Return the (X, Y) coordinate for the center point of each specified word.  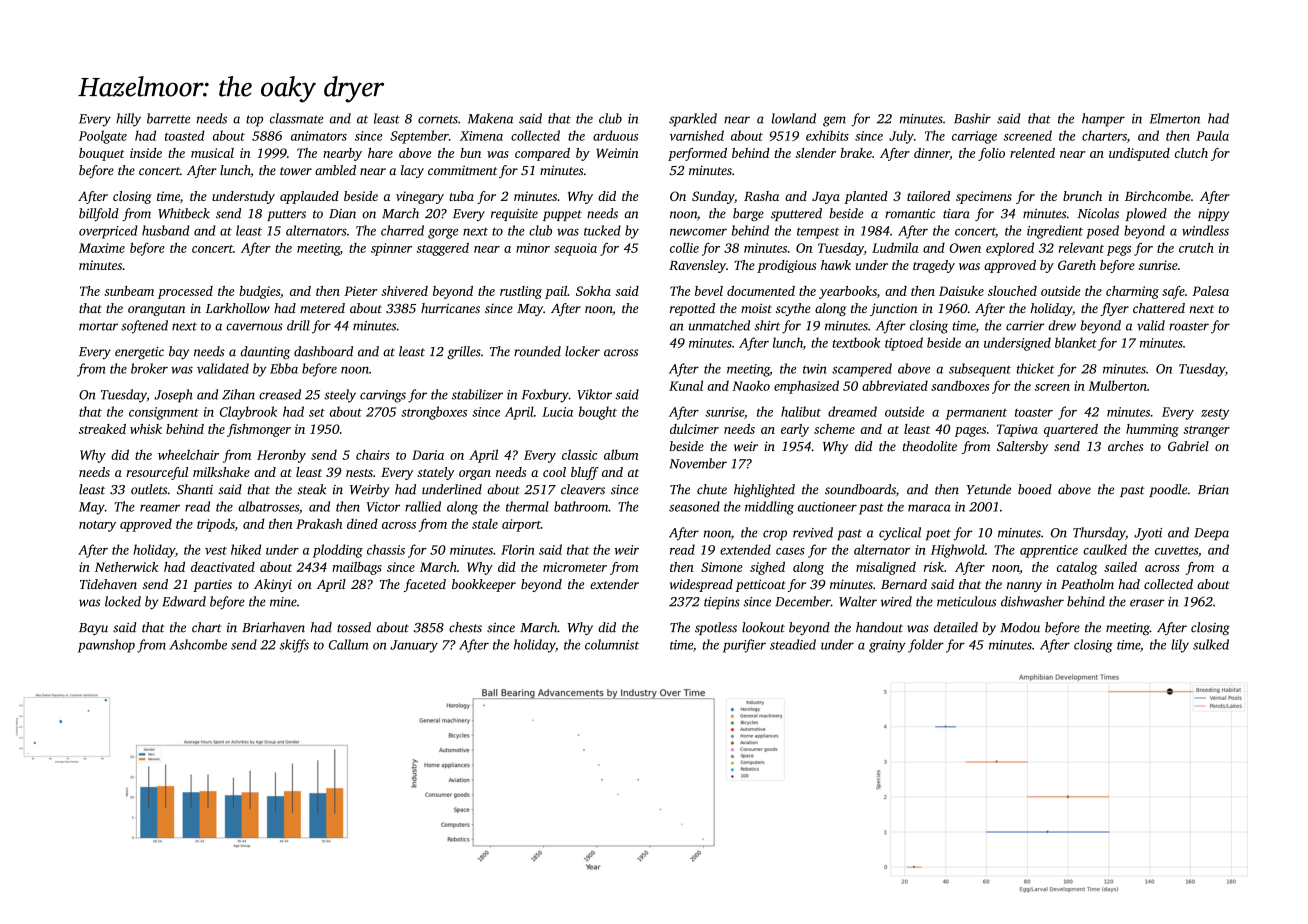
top (254, 121)
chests (465, 627)
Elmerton (1175, 118)
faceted (425, 585)
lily (1180, 646)
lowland (794, 118)
